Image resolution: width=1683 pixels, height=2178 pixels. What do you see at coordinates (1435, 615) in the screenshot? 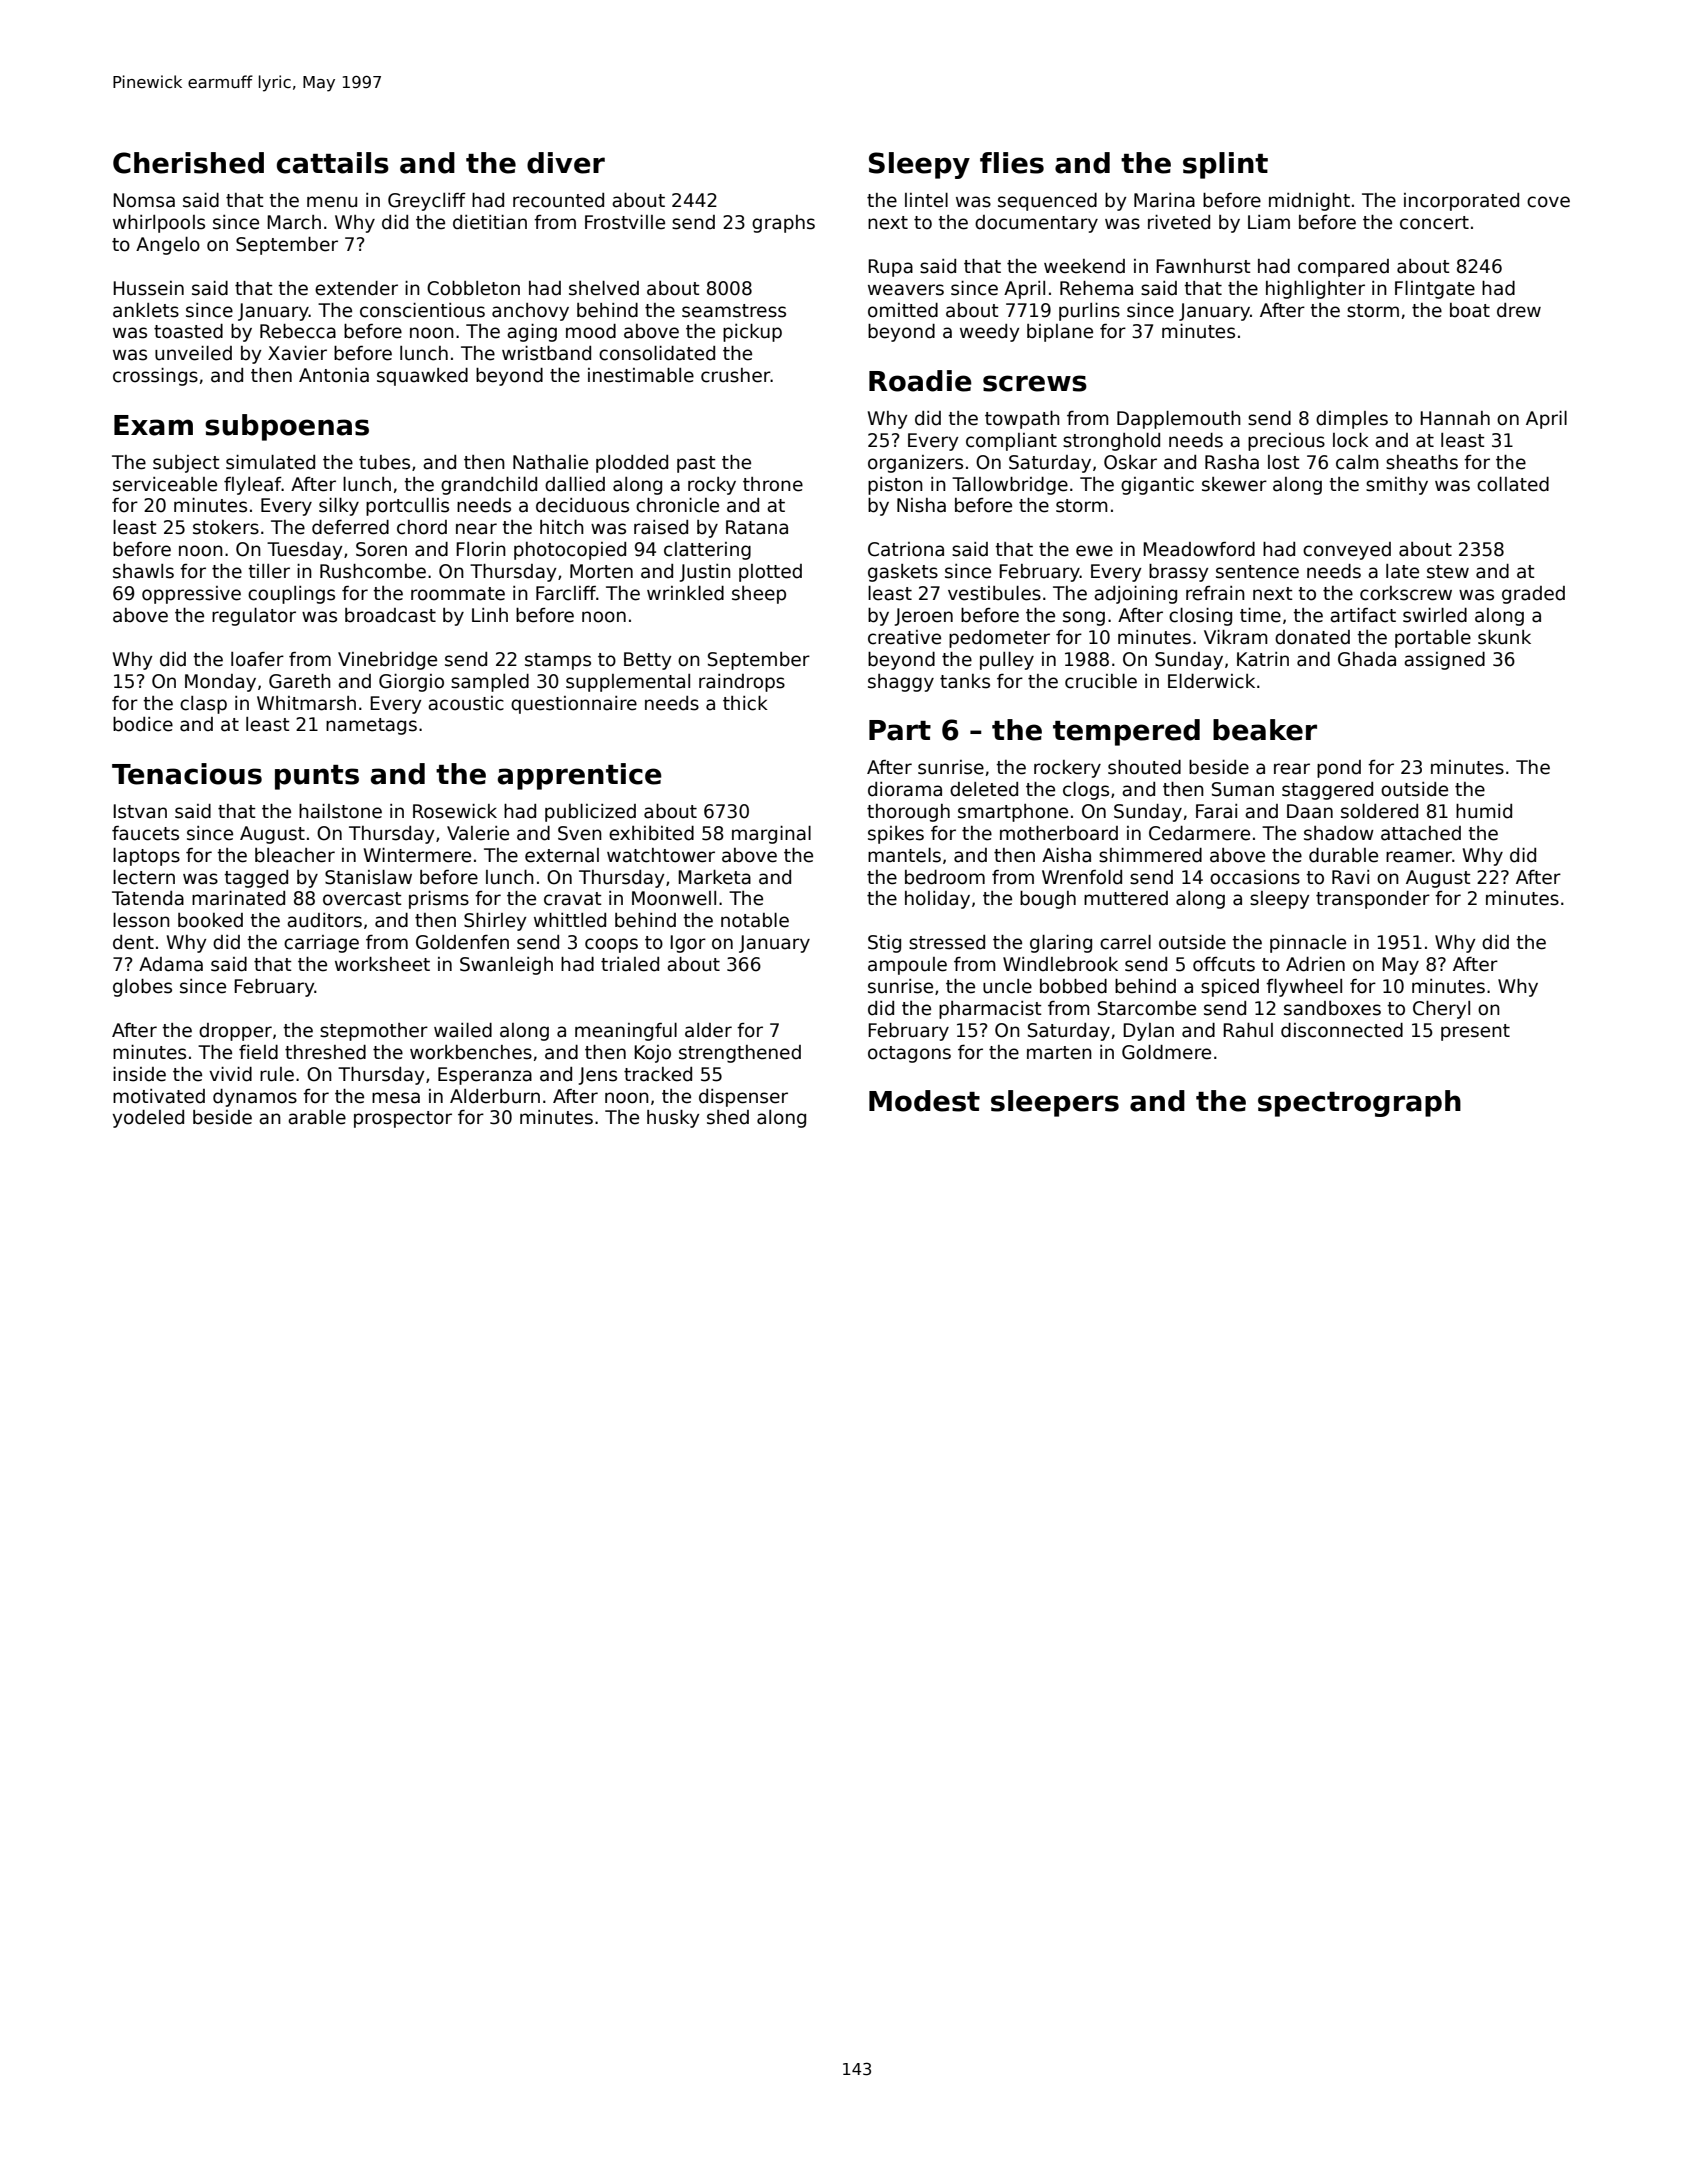
I see `swirled` at bounding box center [1435, 615].
